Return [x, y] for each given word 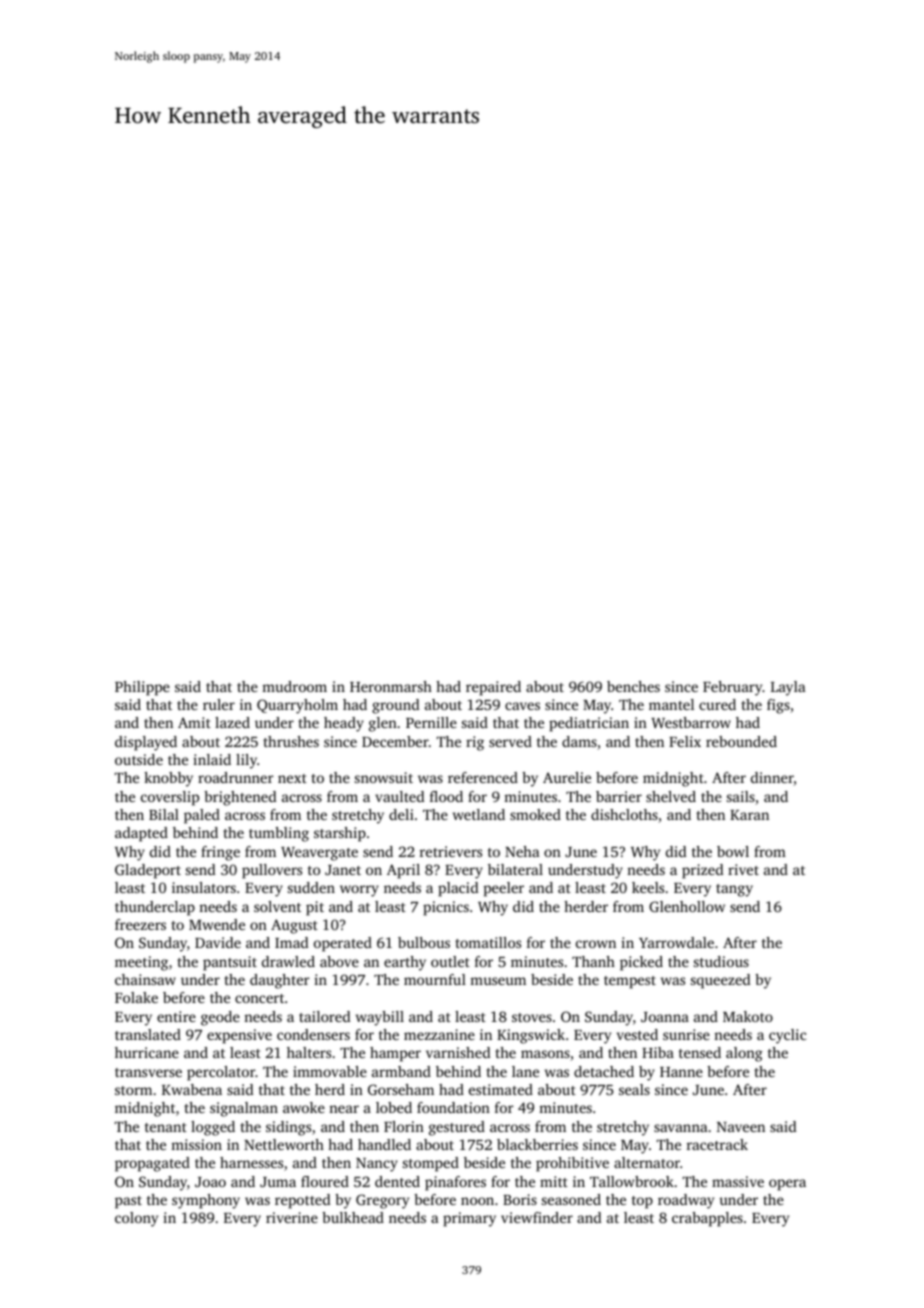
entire [176, 1016]
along [744, 1054]
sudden [311, 887]
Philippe [142, 688]
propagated [152, 1164]
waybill [380, 1018]
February [733, 688]
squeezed [720, 981]
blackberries [537, 1144]
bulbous [424, 942]
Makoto [748, 1016]
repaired [493, 688]
